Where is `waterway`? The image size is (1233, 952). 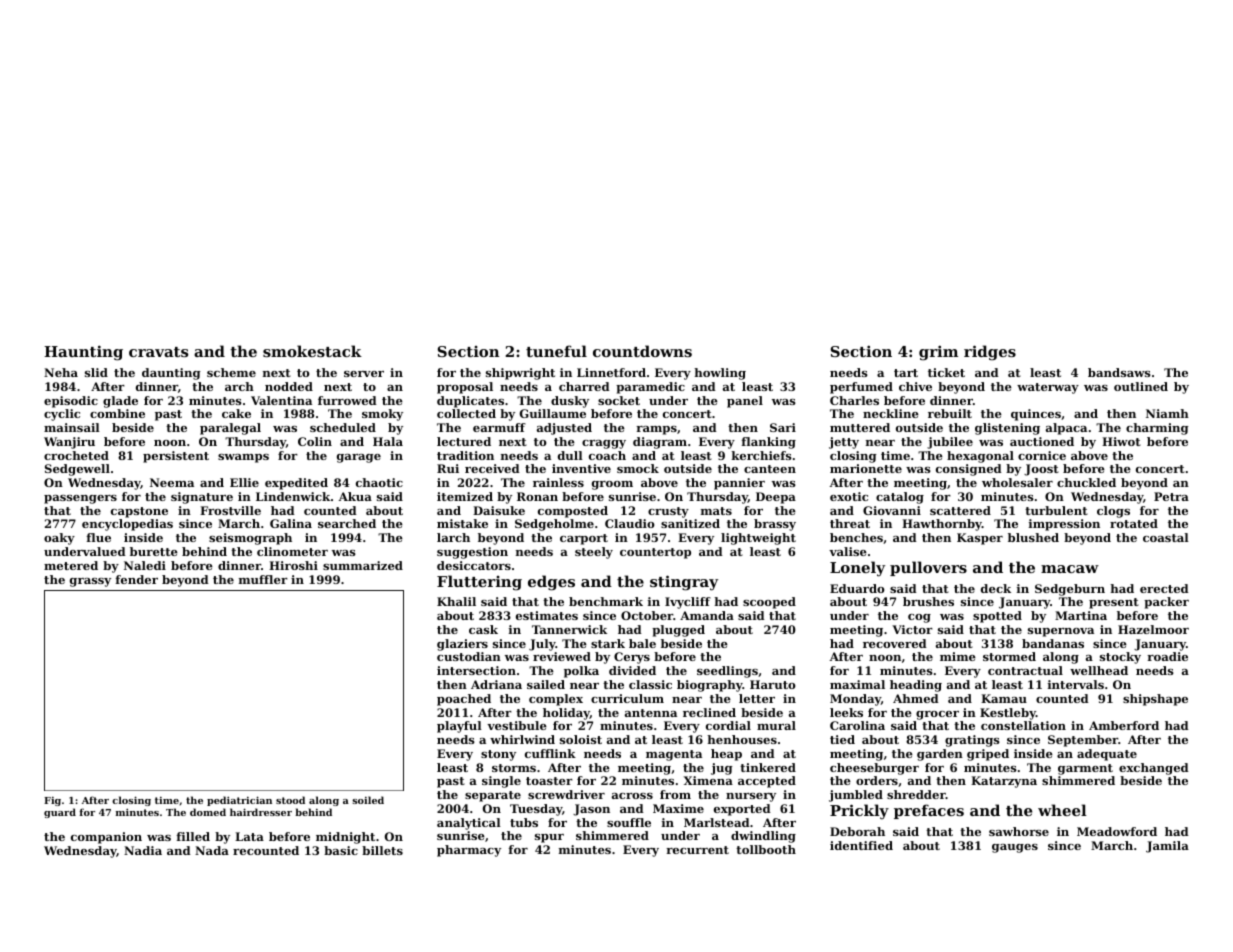 waterway is located at coordinates (1048, 388).
